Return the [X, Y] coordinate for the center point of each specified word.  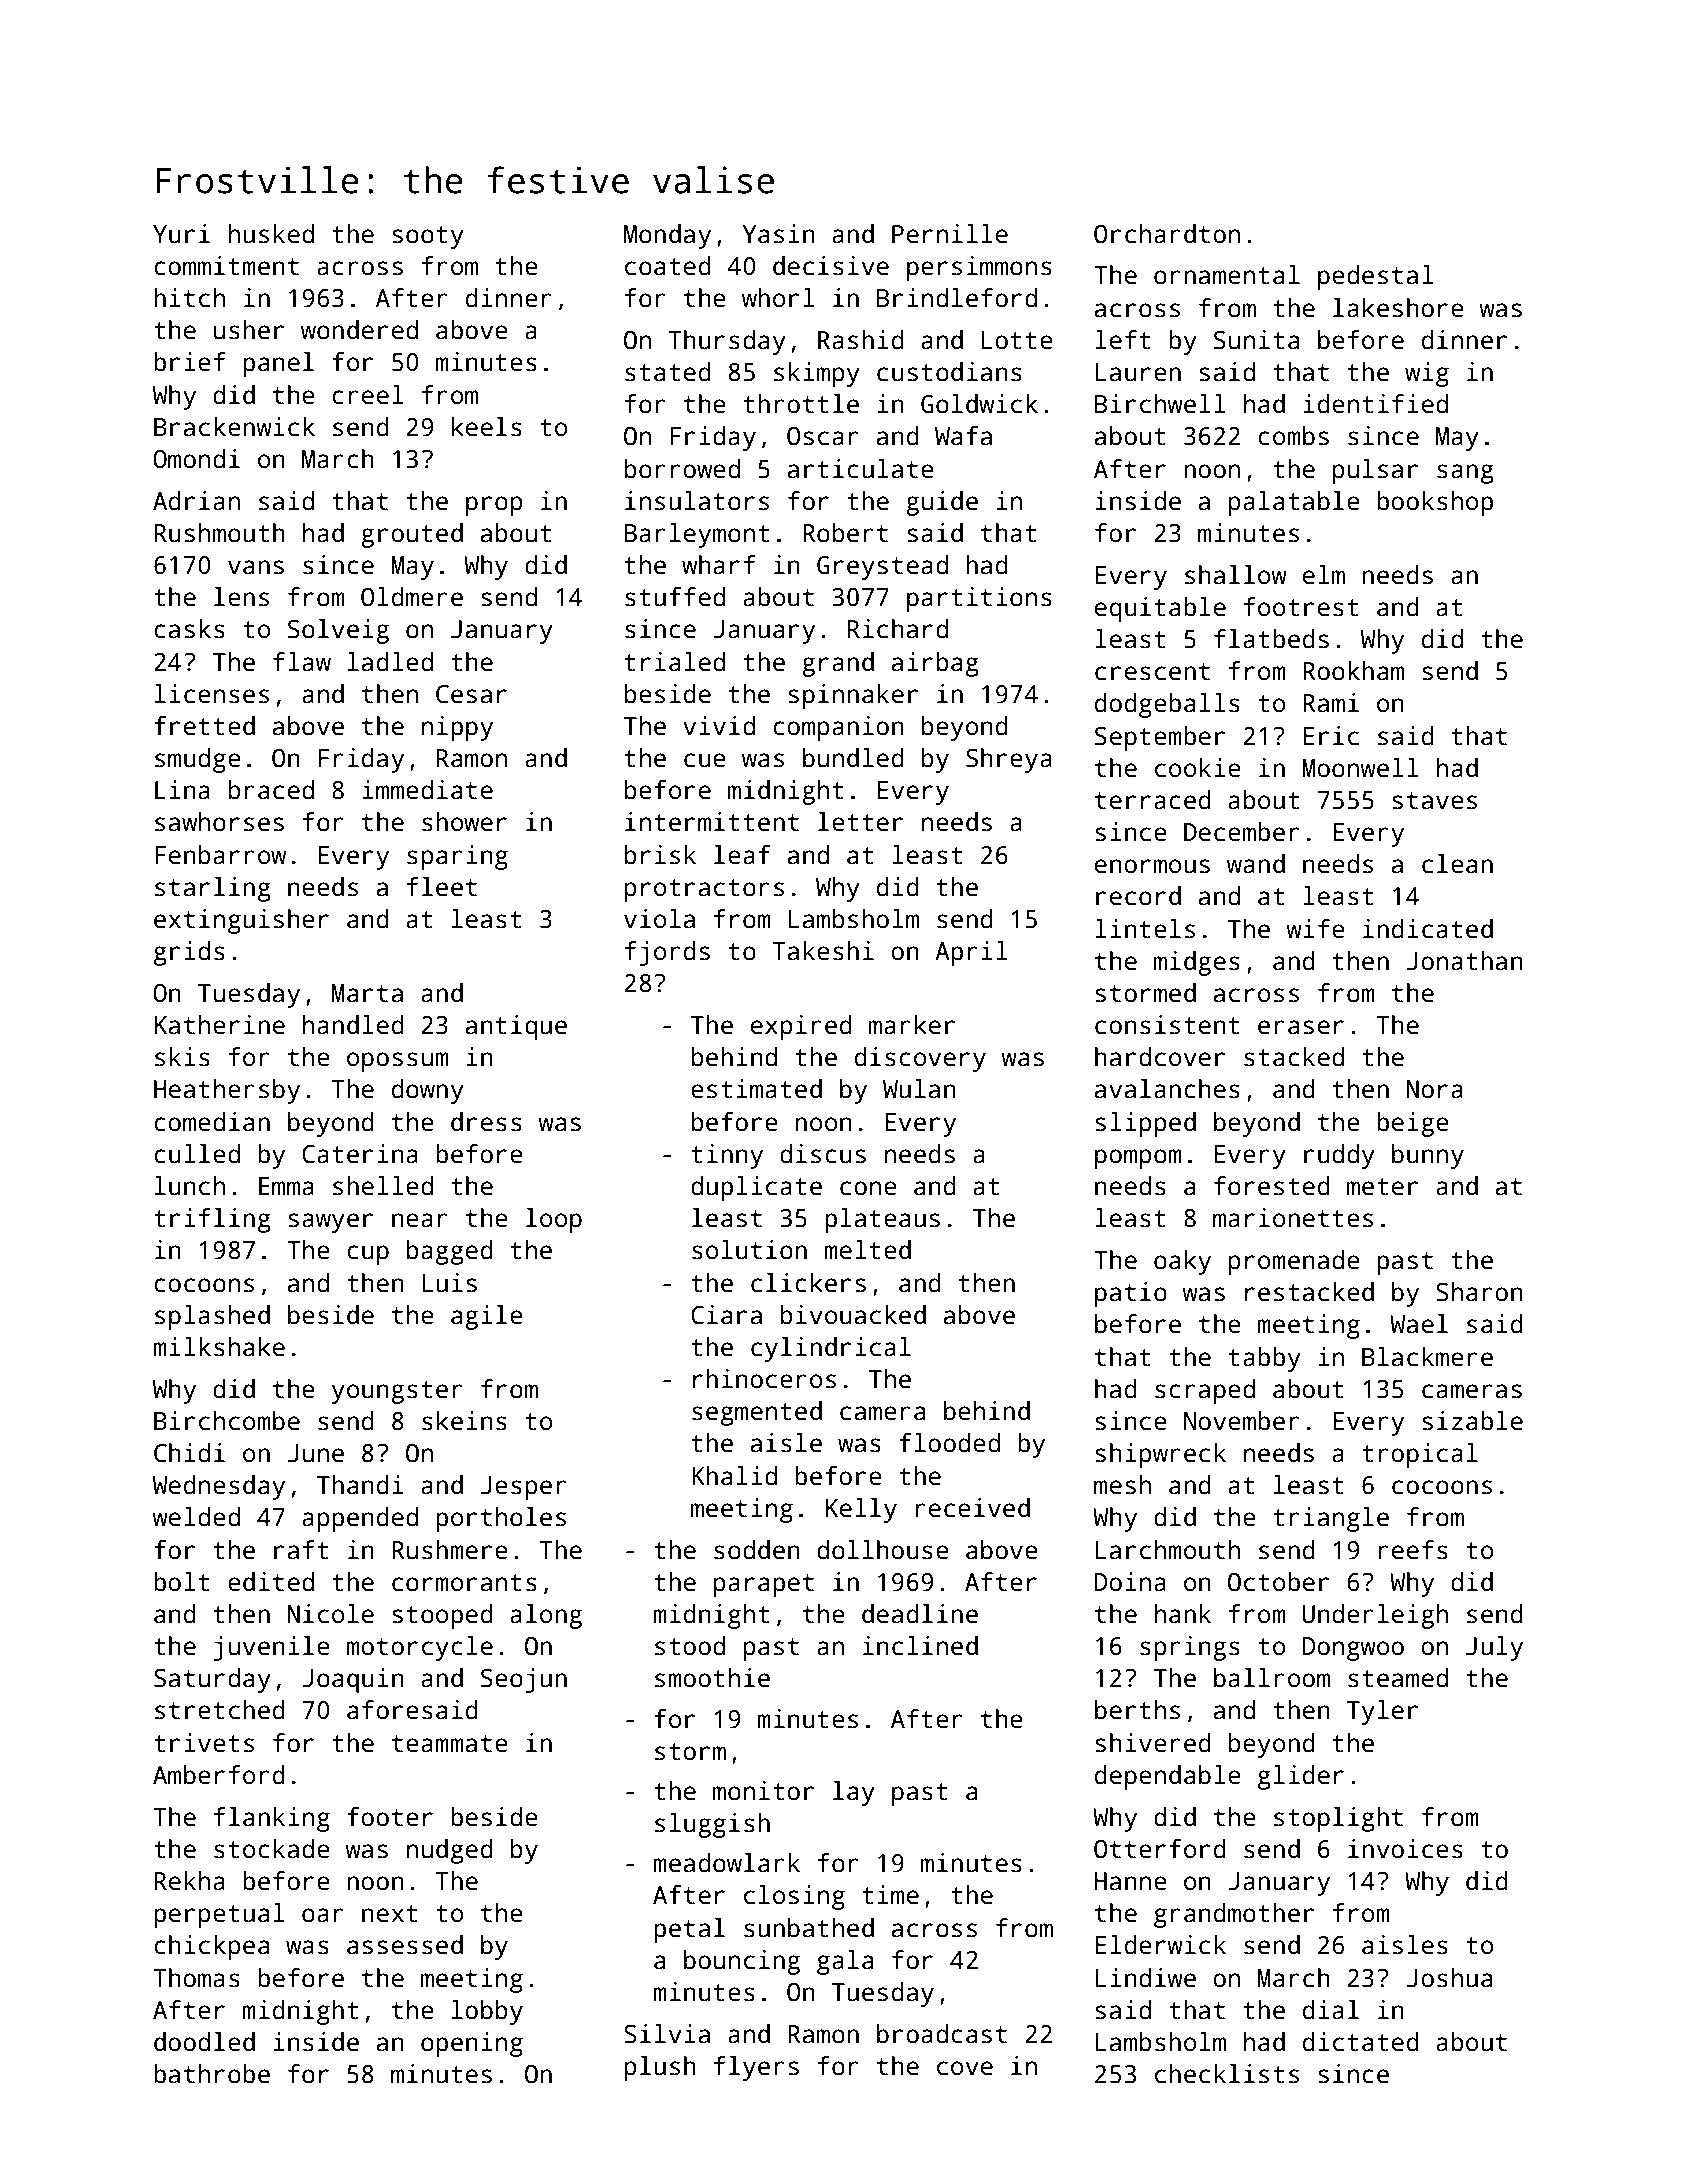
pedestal [1376, 277]
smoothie [712, 1678]
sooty [428, 237]
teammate [450, 1744]
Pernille [950, 234]
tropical [1420, 1455]
